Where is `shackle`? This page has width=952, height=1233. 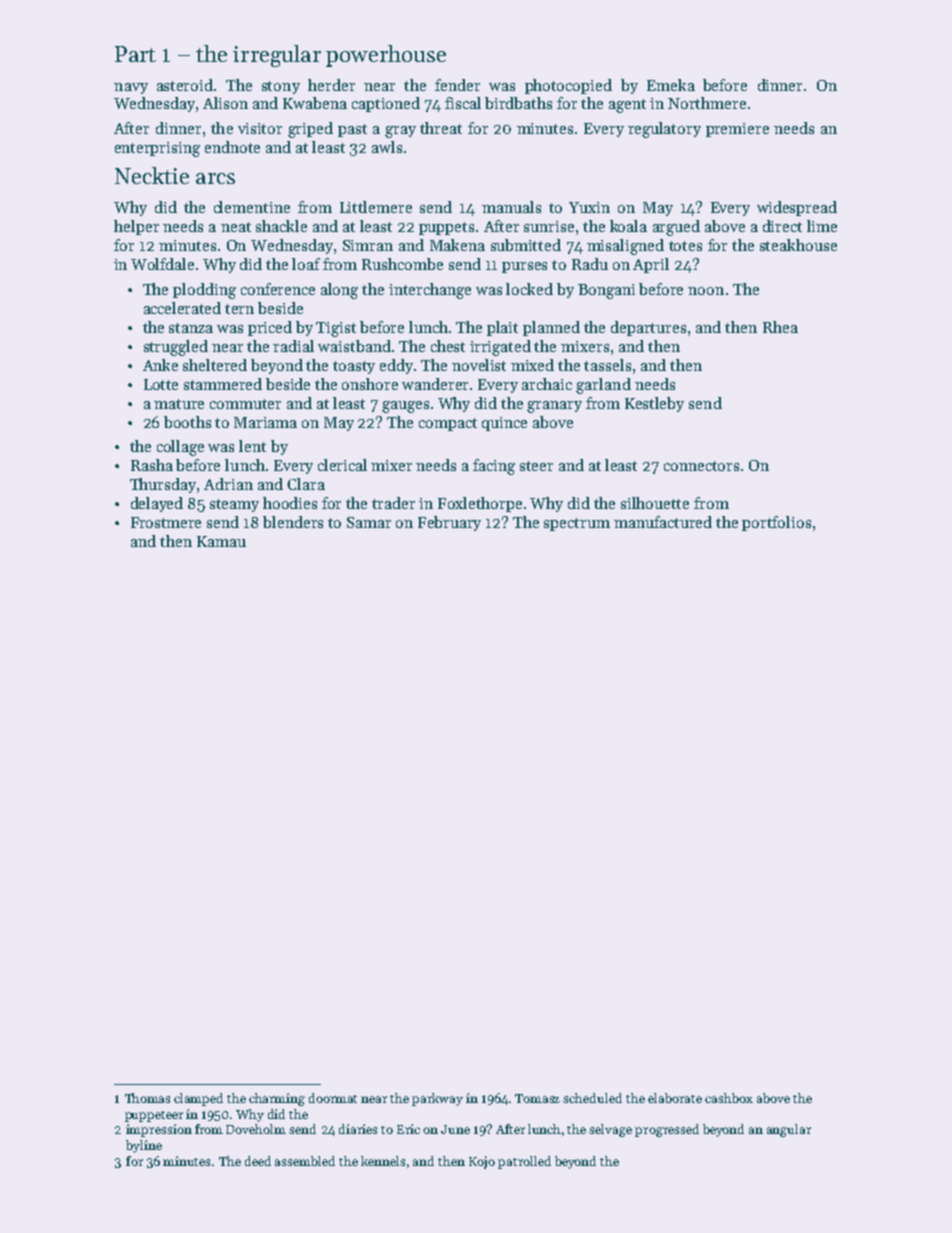 shackle is located at coordinates (281, 226).
